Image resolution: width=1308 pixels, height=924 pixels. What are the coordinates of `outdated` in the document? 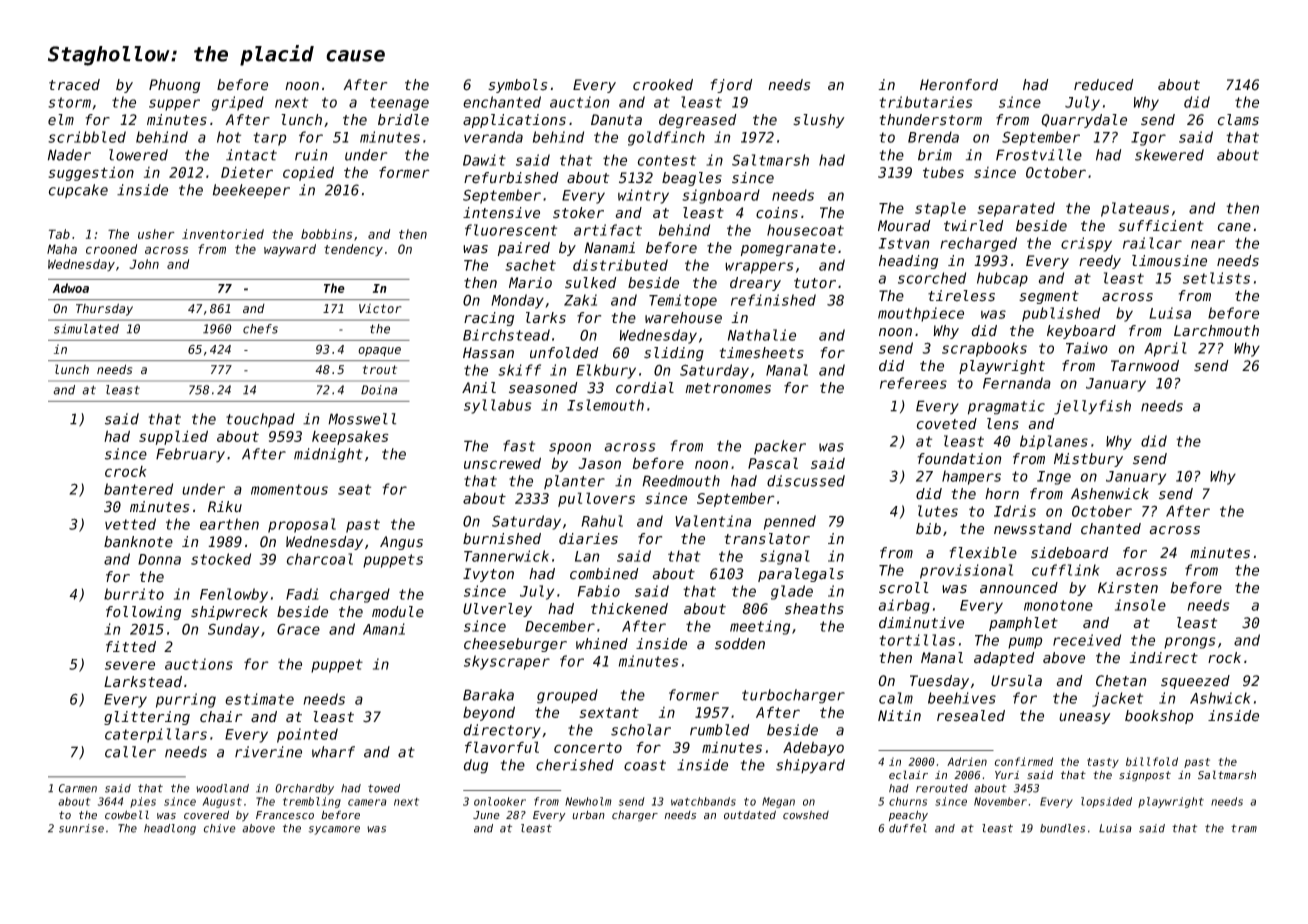 It's located at (750, 814).
